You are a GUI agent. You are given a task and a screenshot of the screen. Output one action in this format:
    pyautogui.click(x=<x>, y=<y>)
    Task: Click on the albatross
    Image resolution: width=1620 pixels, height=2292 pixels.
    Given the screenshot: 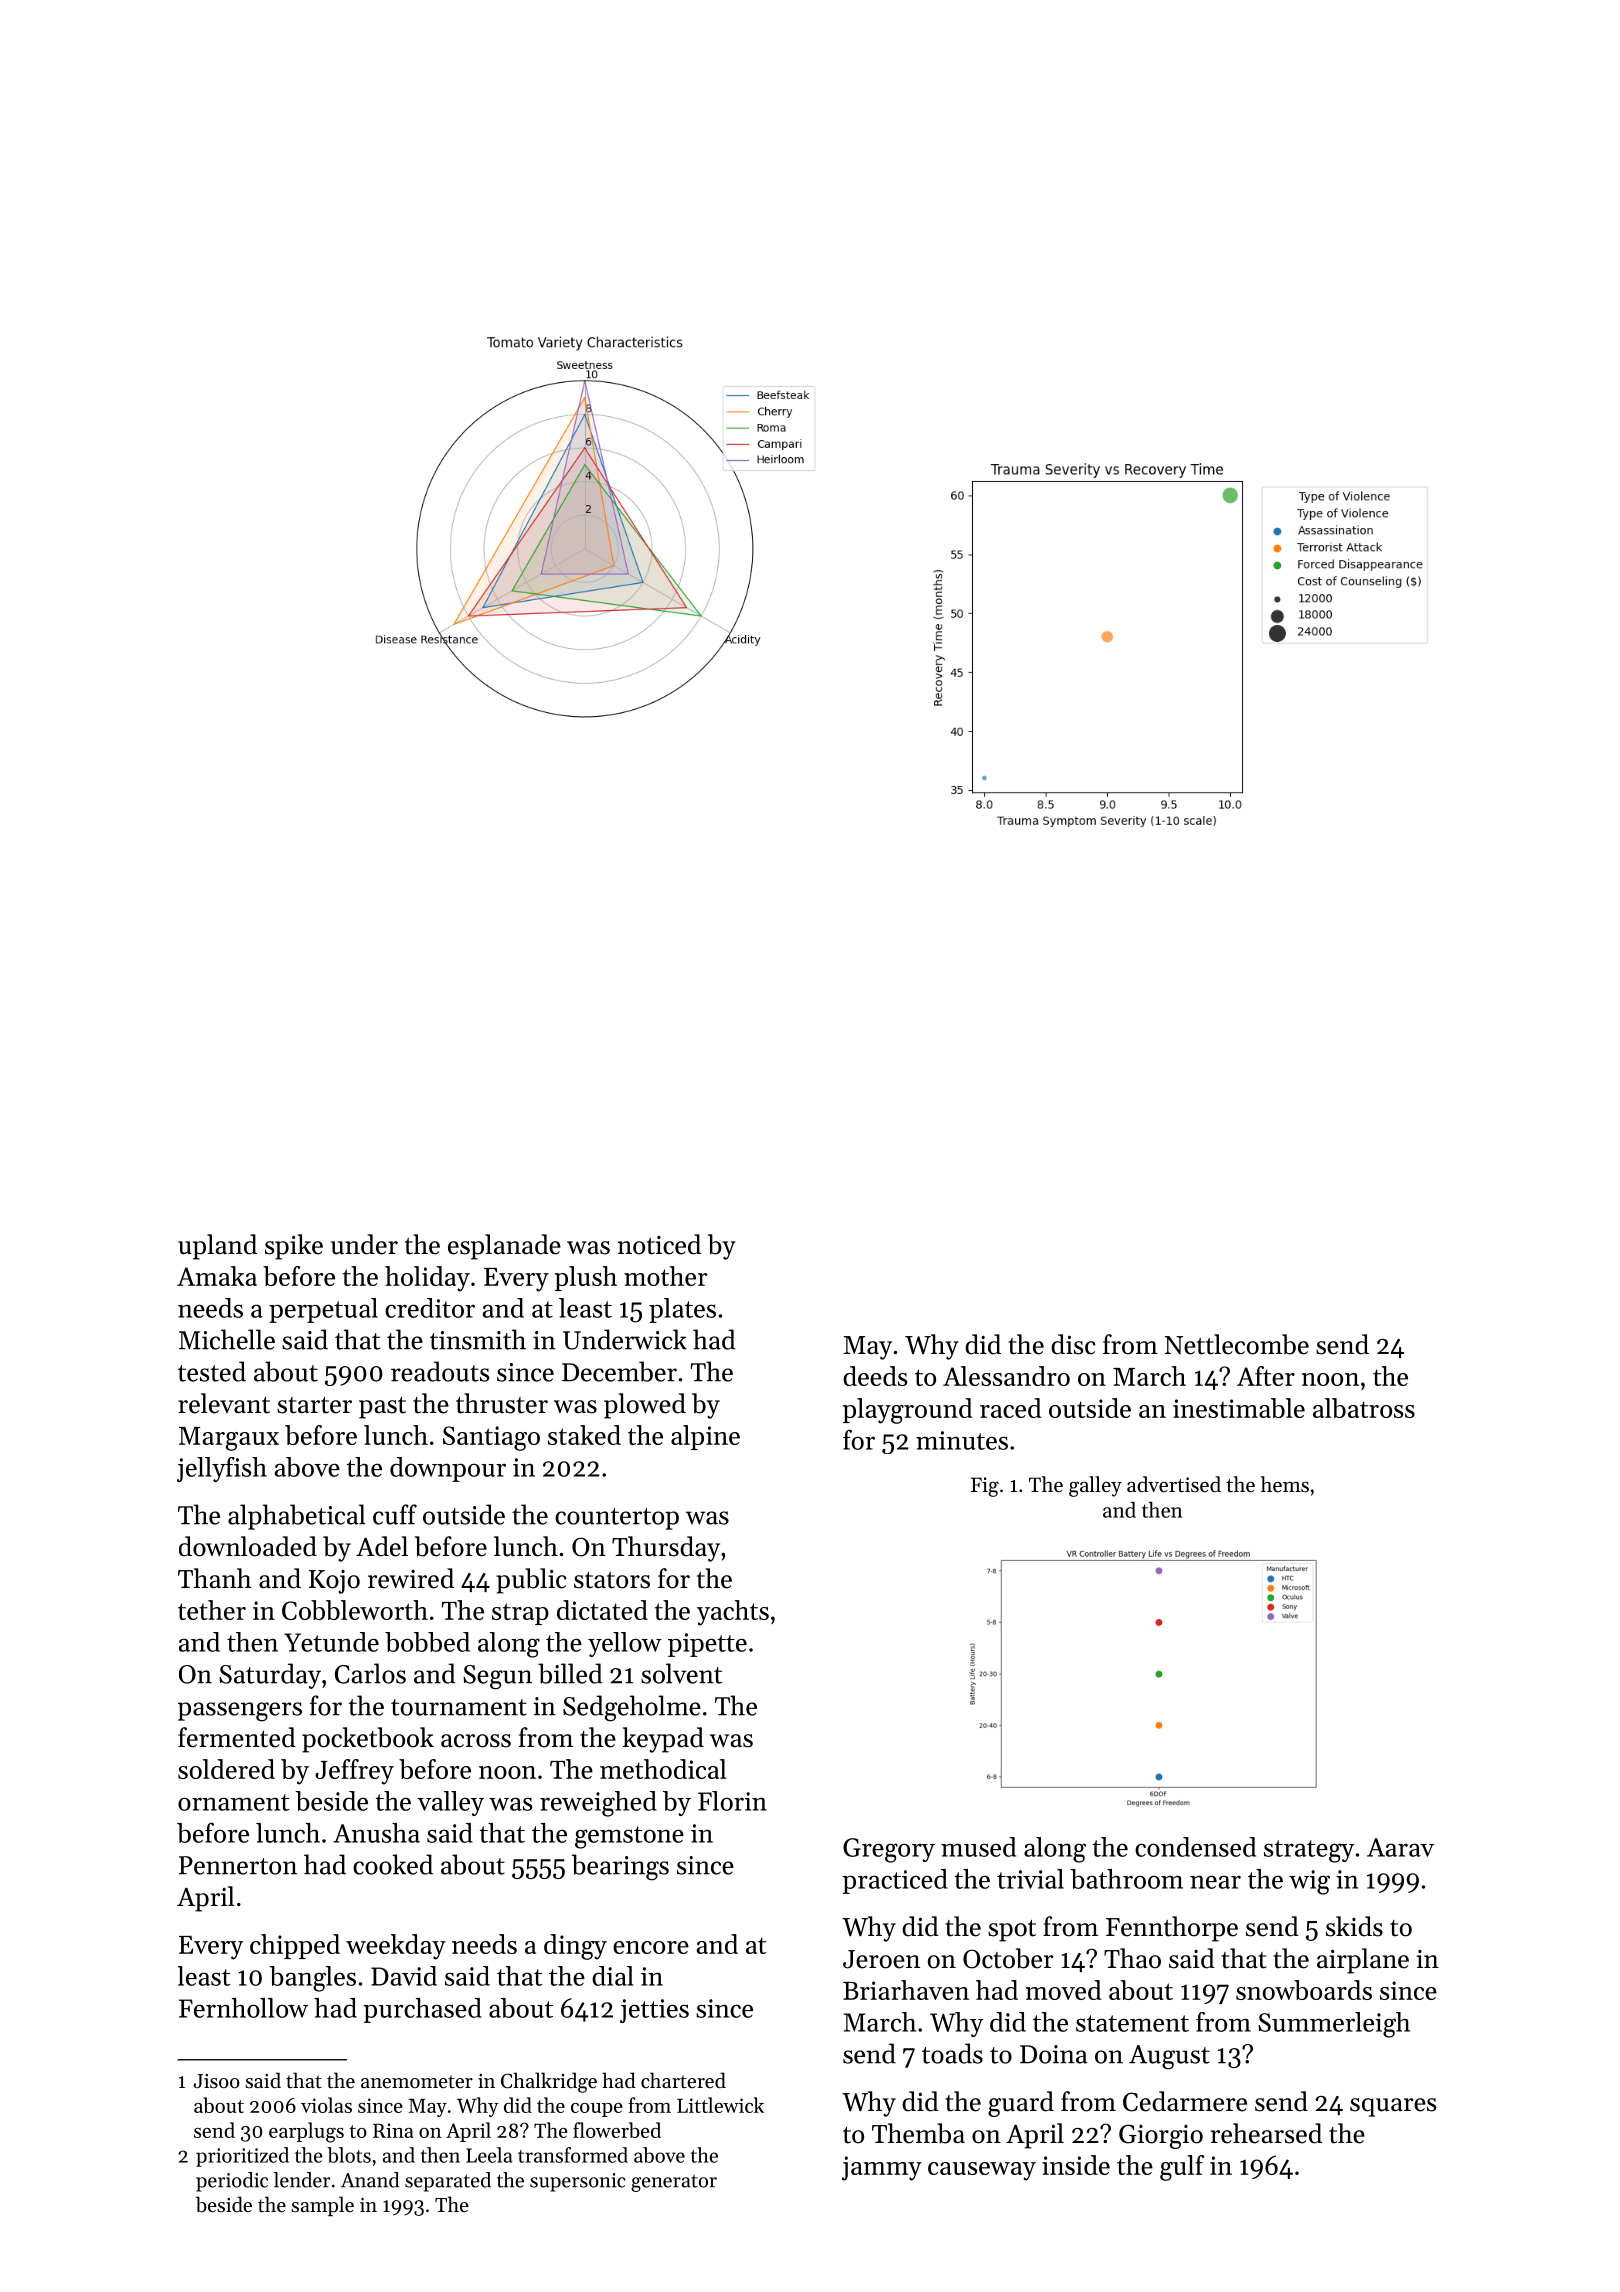 What is the action you would take?
    pyautogui.click(x=1364, y=1408)
